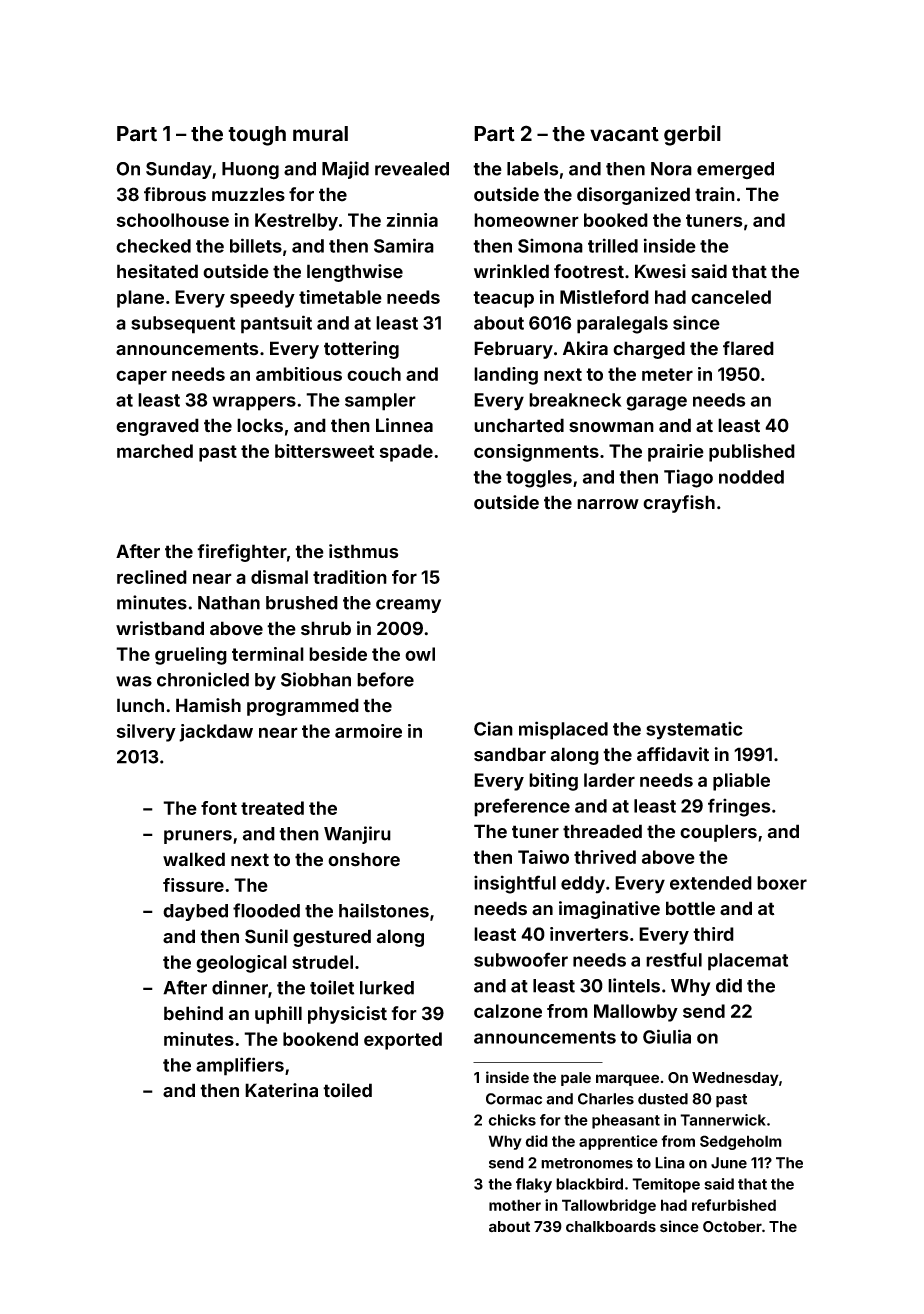 The image size is (924, 1314). Describe the element at coordinates (216, 733) in the page. I see `jackdaw` at that location.
